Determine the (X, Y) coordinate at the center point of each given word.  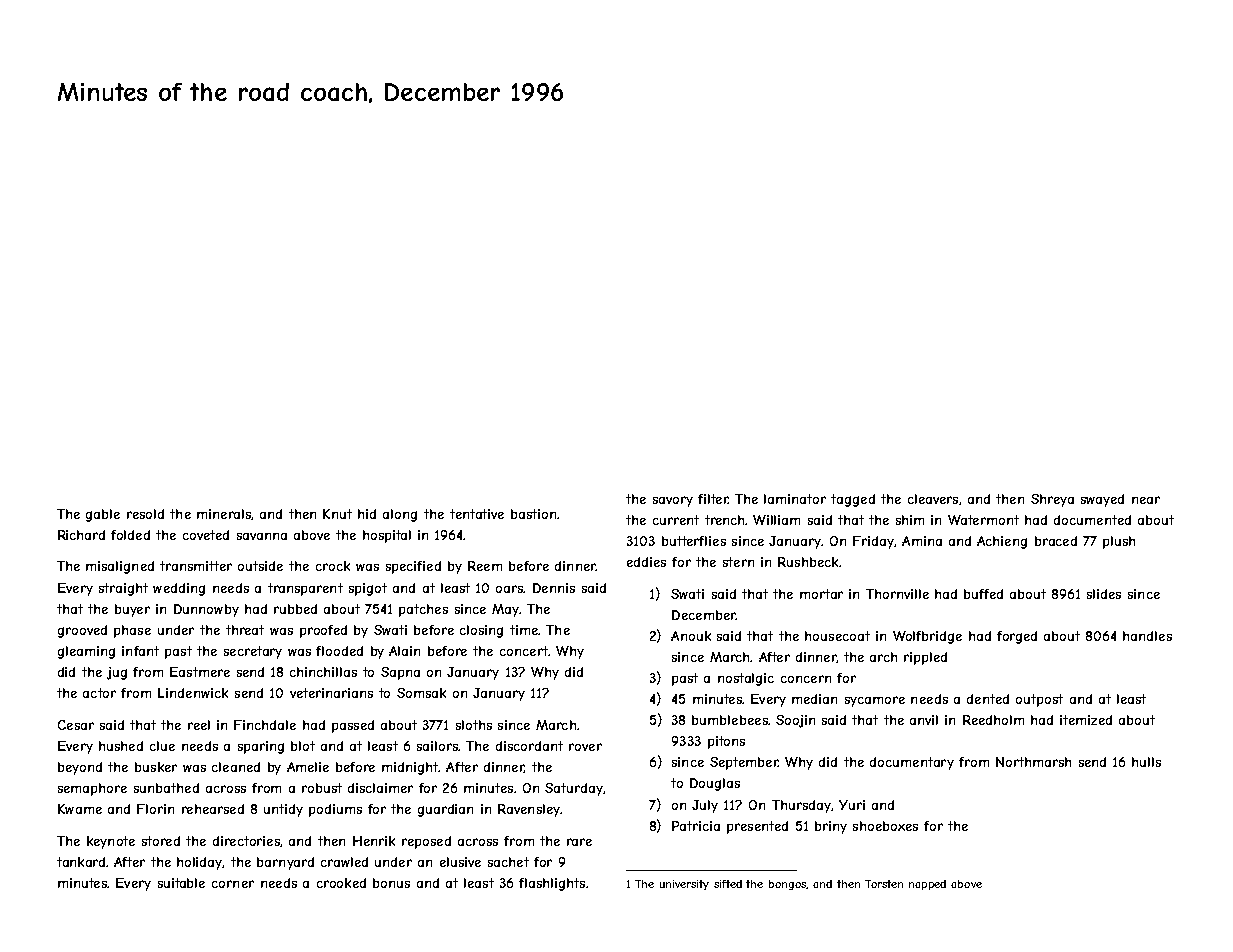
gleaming (86, 652)
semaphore (92, 789)
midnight (410, 768)
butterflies (694, 541)
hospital (387, 536)
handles (1147, 636)
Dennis (554, 588)
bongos (787, 885)
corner (233, 884)
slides (1104, 594)
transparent (305, 589)
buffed (983, 594)
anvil (924, 720)
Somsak (421, 693)
